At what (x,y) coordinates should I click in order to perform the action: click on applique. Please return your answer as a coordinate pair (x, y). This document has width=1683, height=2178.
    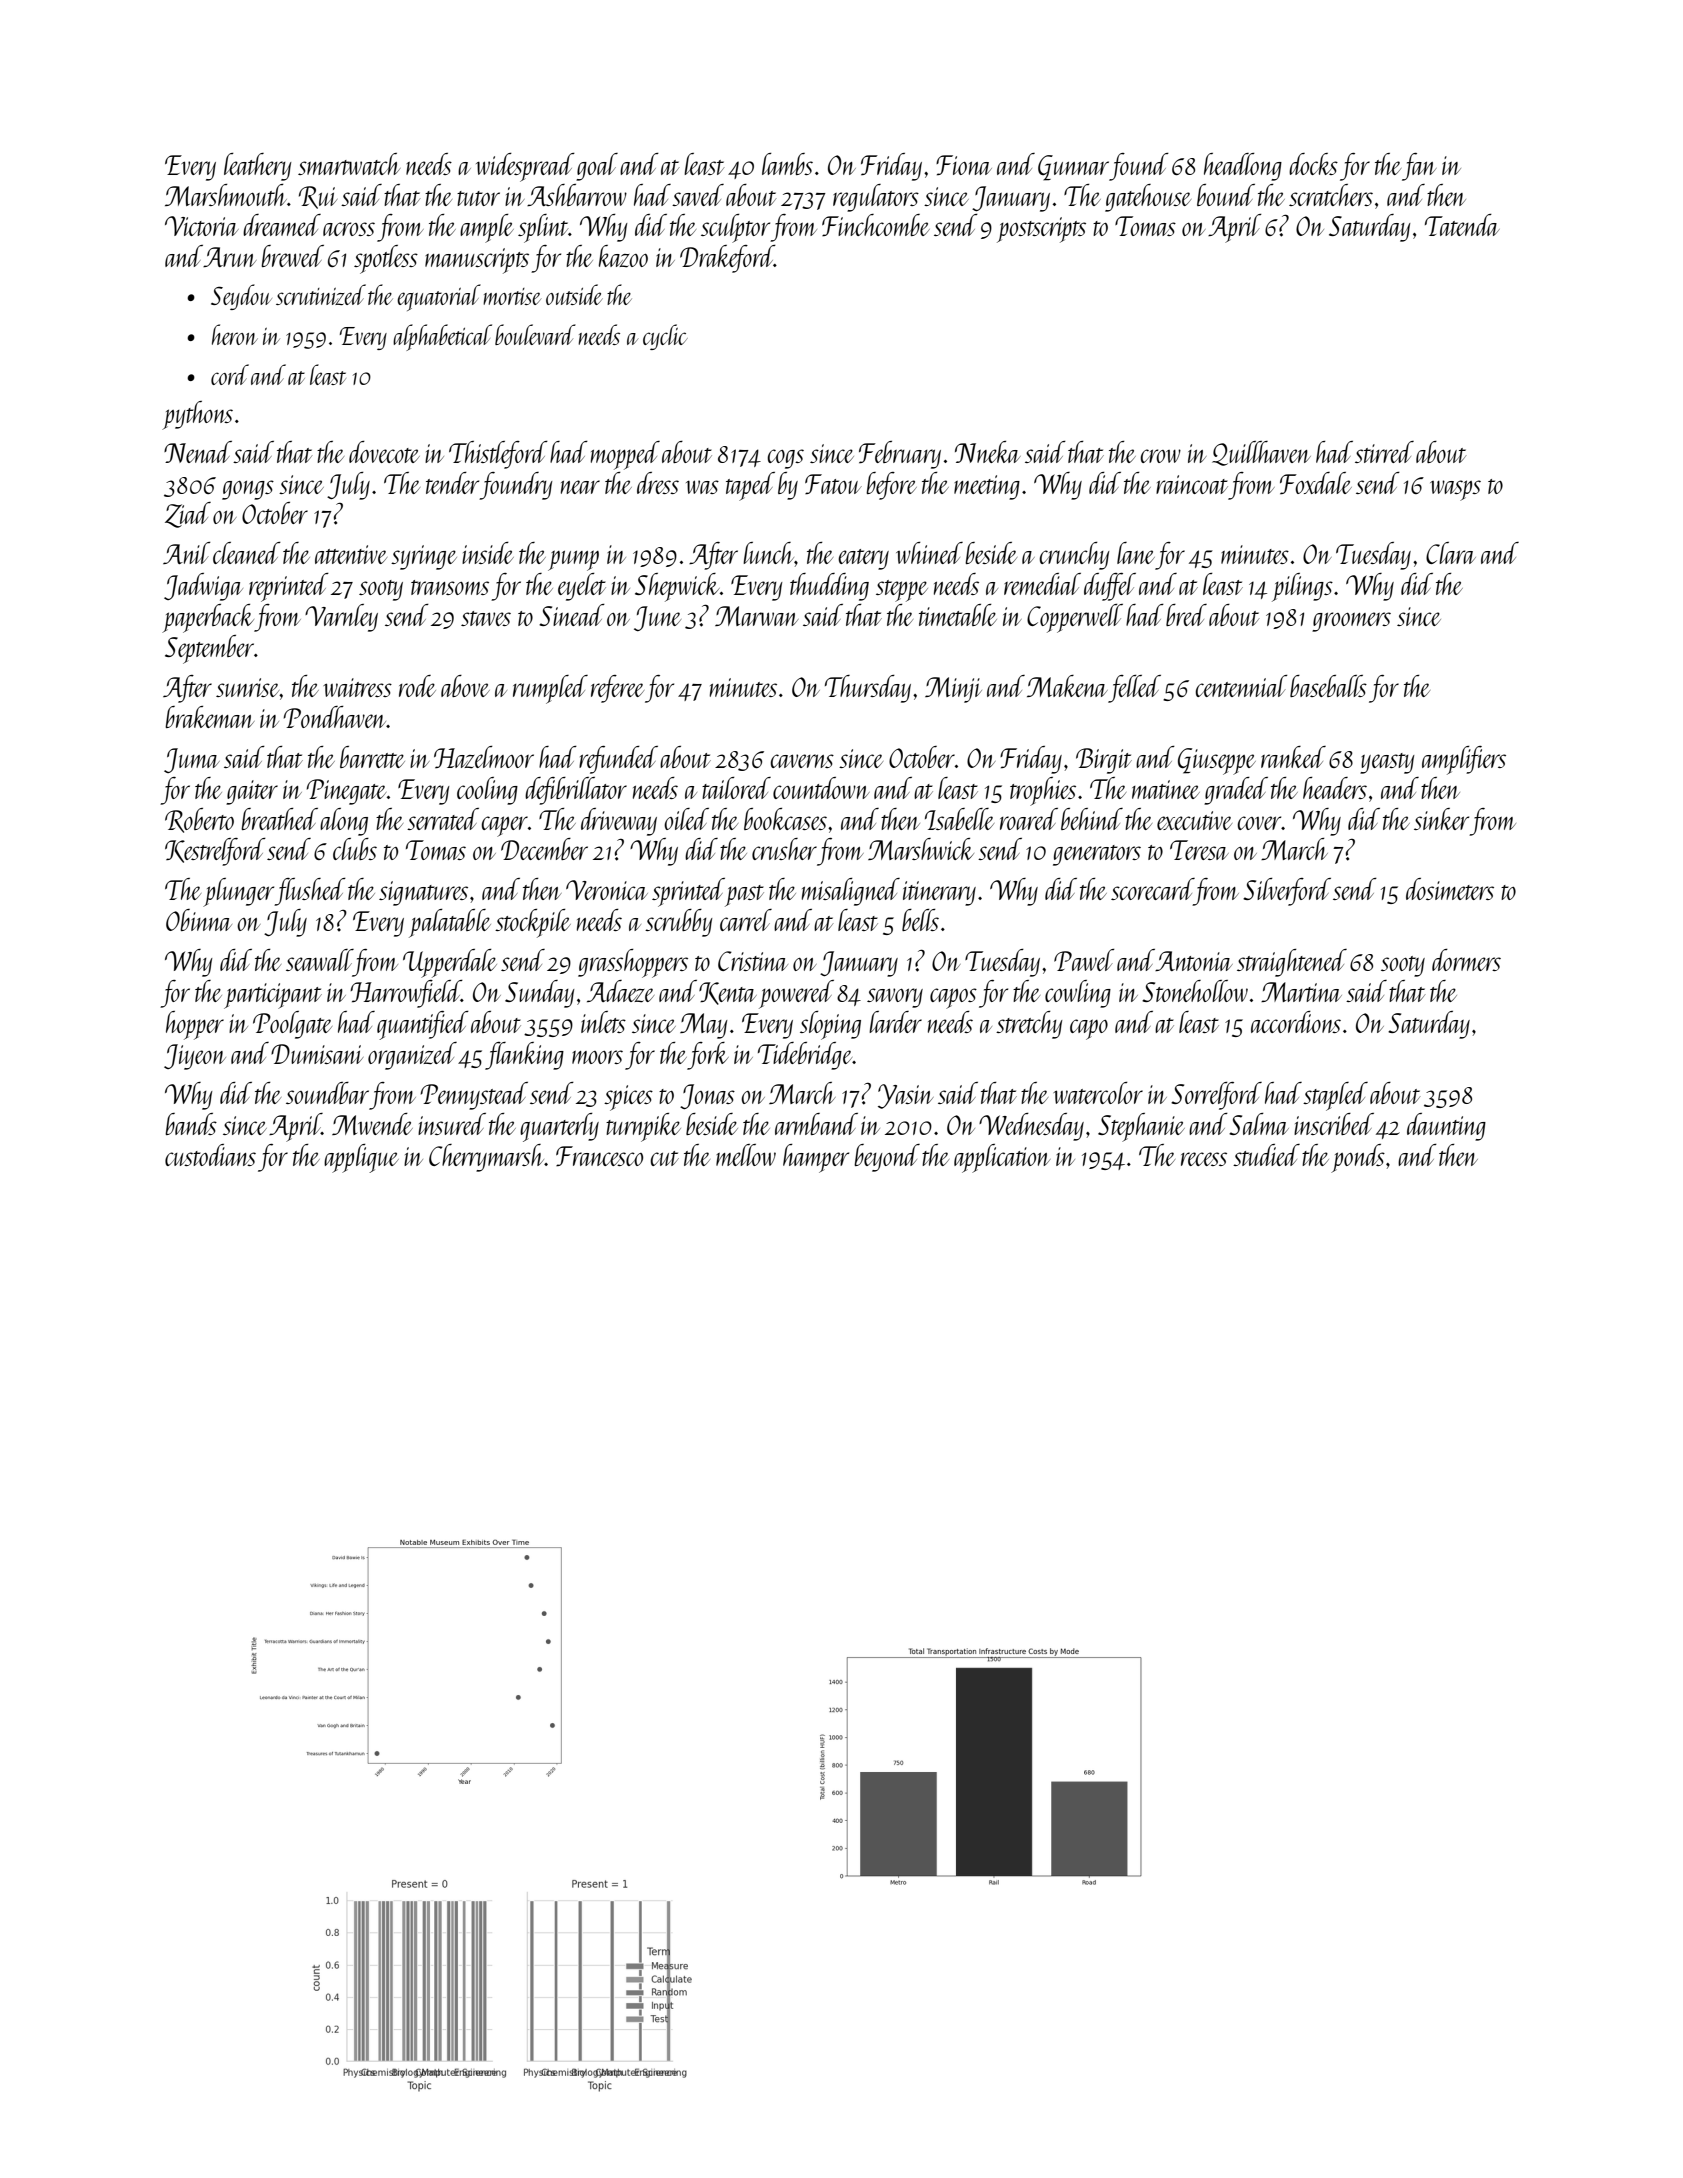
    Looking at the image, I should click on (361, 1158).
